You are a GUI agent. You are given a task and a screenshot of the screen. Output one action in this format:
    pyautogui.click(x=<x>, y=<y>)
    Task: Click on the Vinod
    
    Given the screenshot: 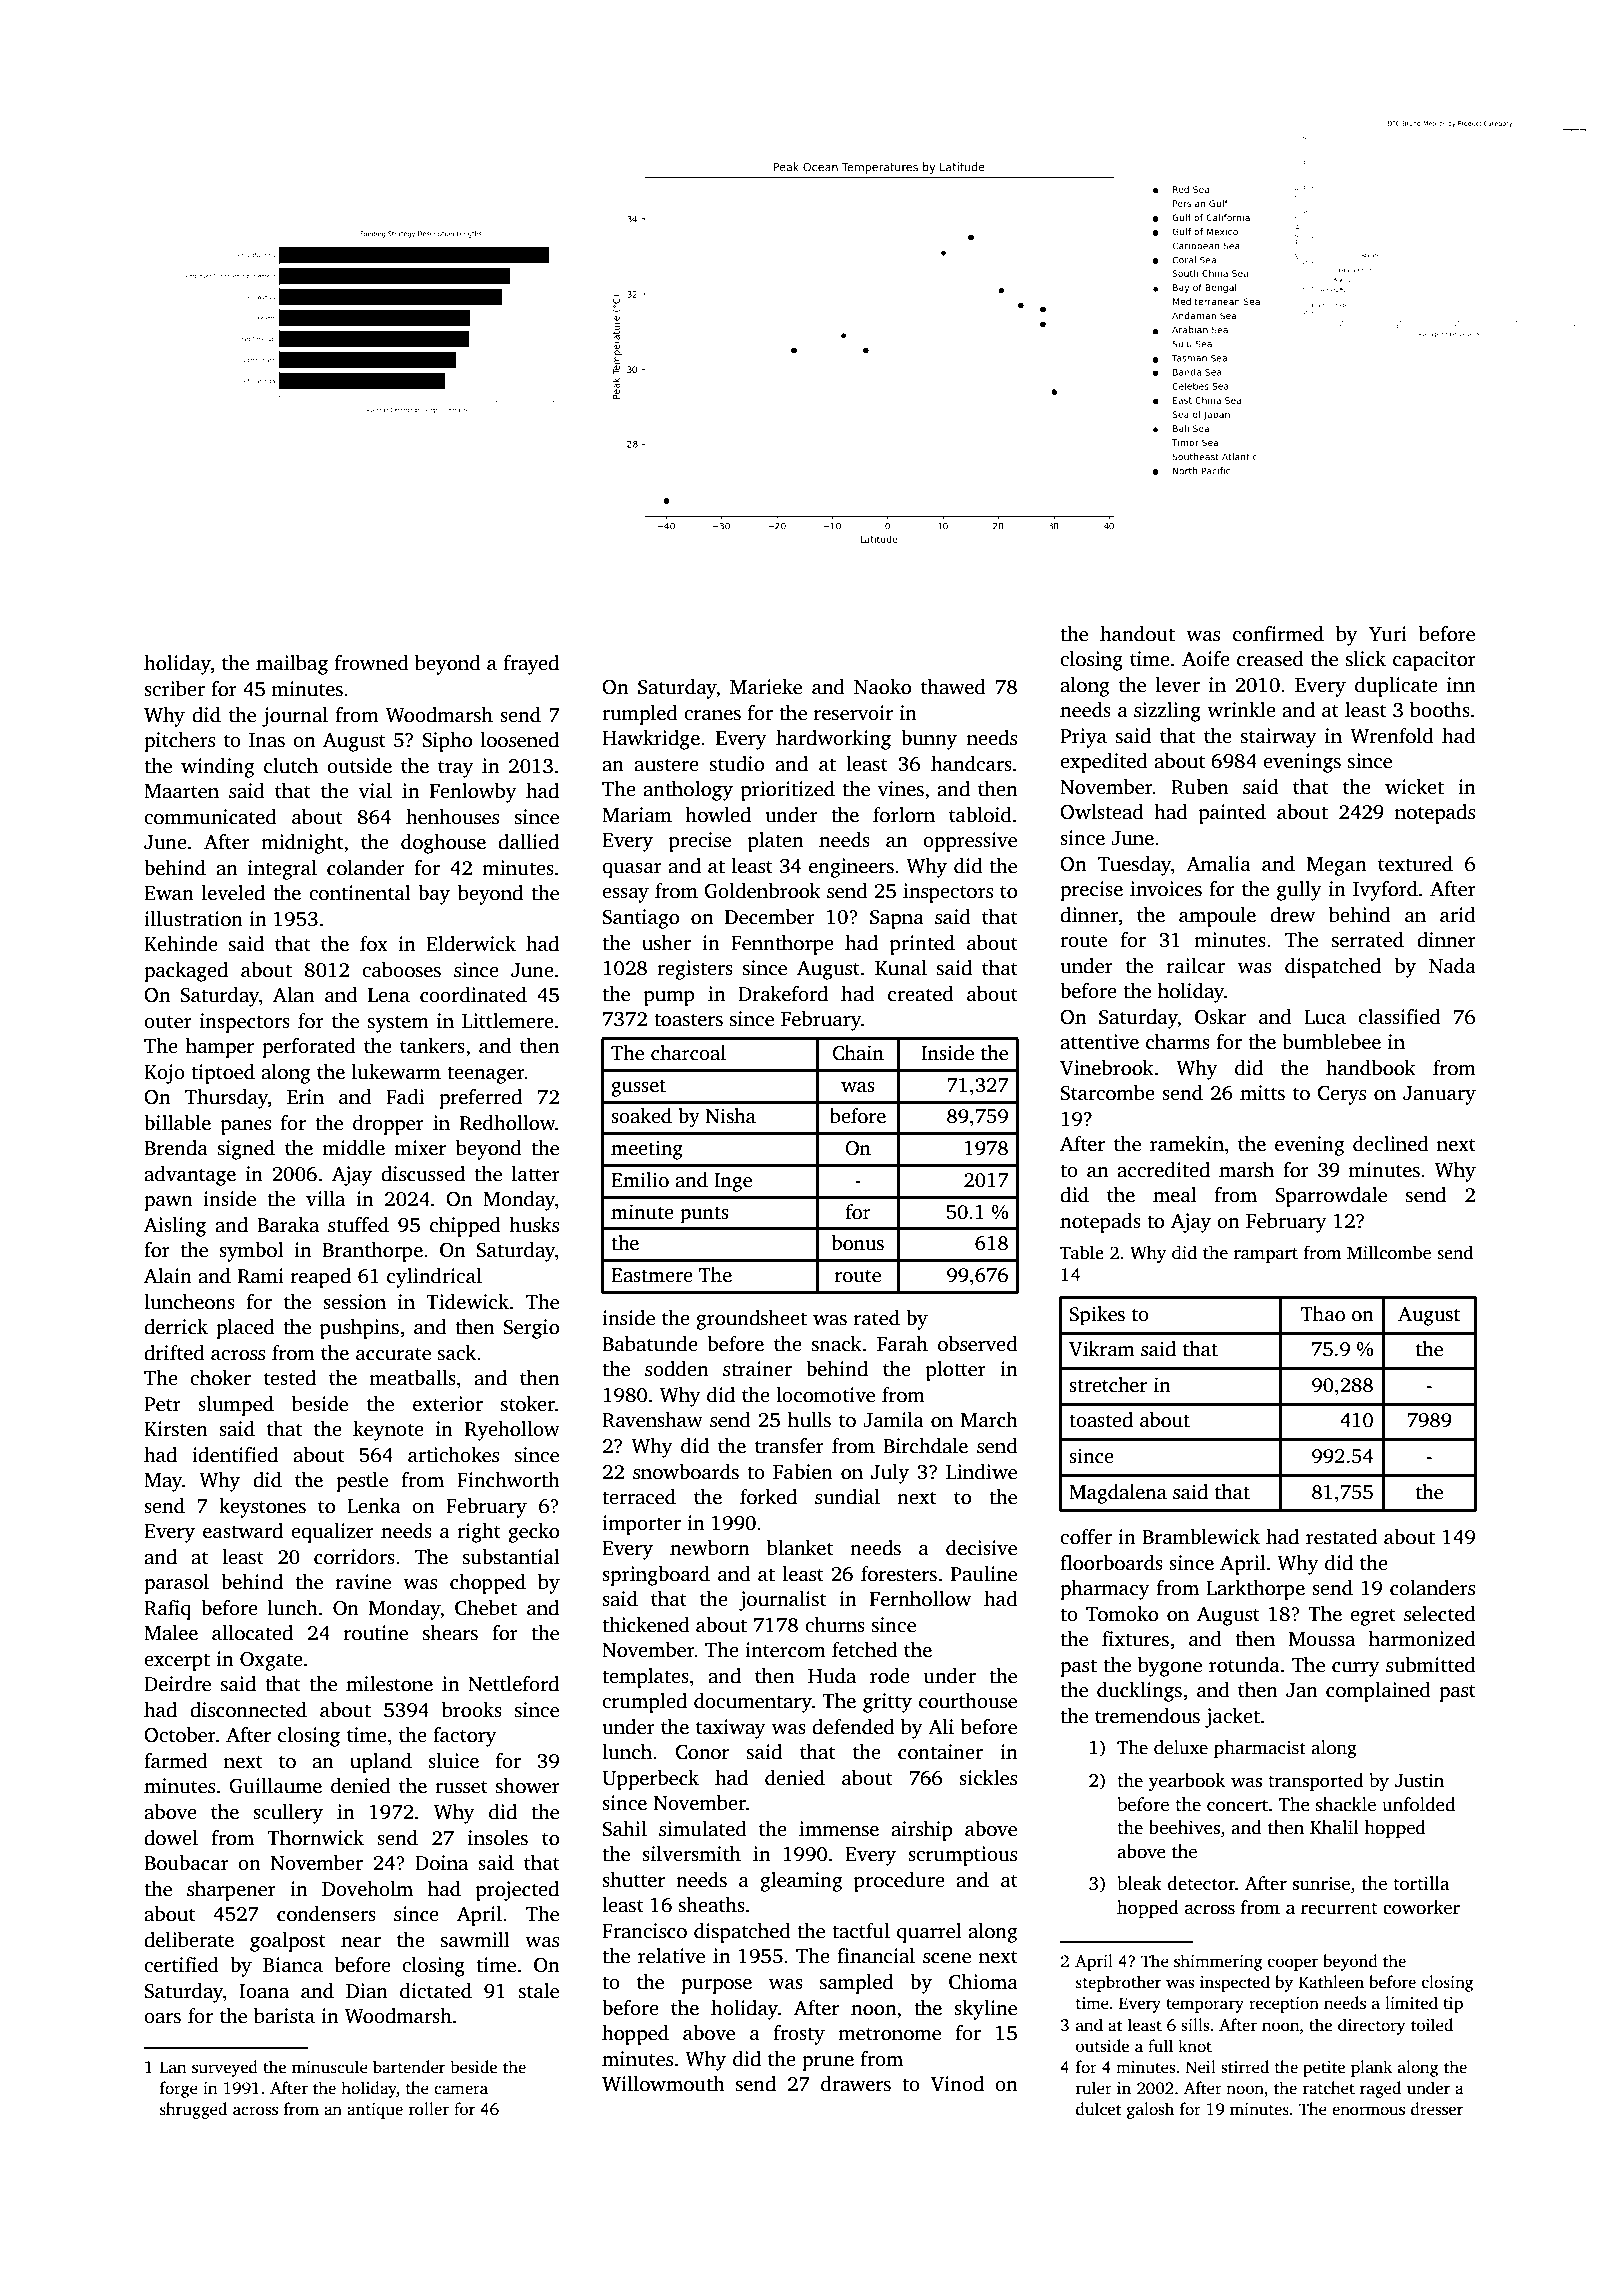 What is the action you would take?
    pyautogui.click(x=957, y=2084)
